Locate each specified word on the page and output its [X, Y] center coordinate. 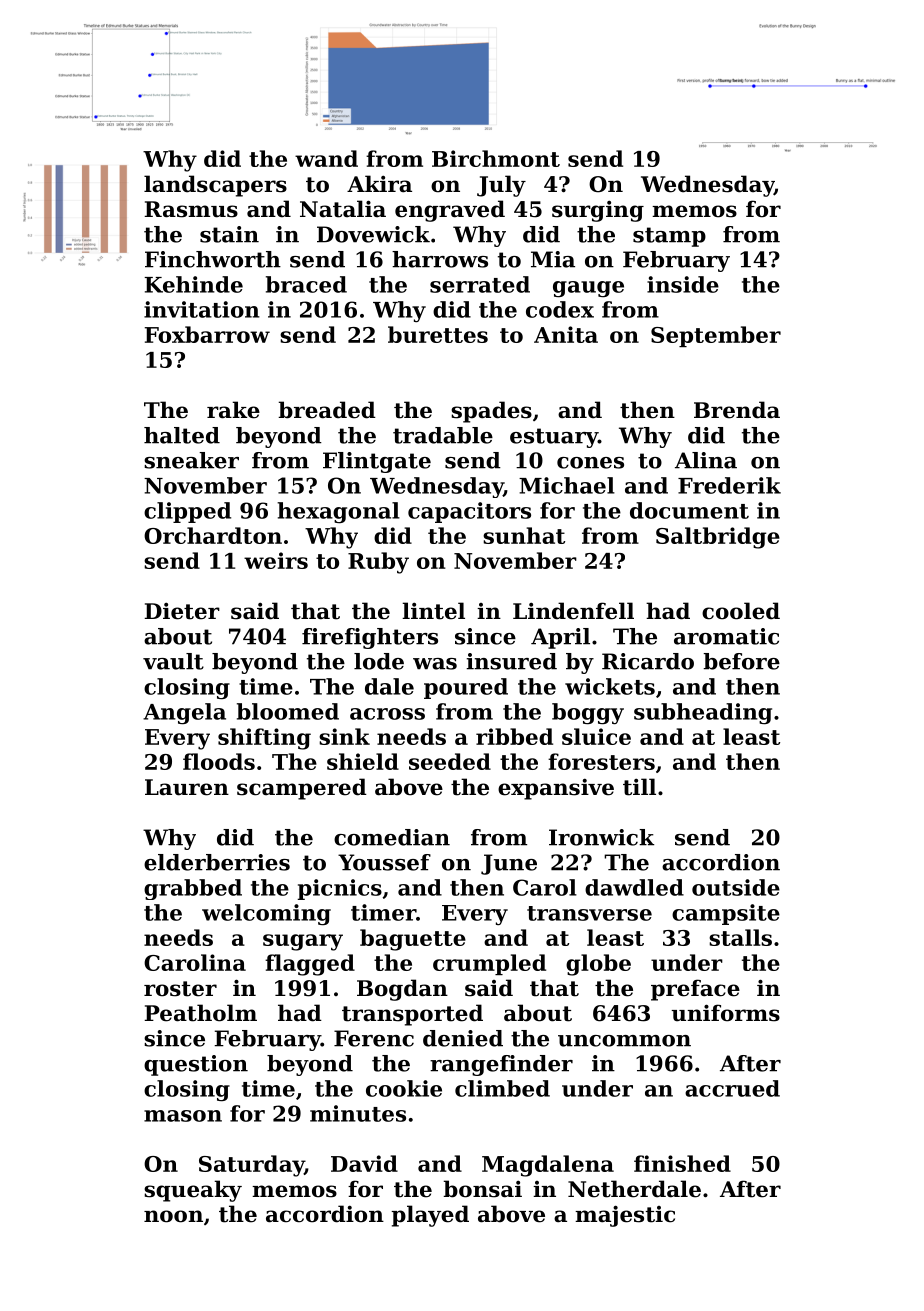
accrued [732, 1088]
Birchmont [496, 158]
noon [173, 1216]
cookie [404, 1088]
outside [736, 887]
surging [598, 211]
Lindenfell [573, 611]
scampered [302, 789]
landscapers [215, 186]
